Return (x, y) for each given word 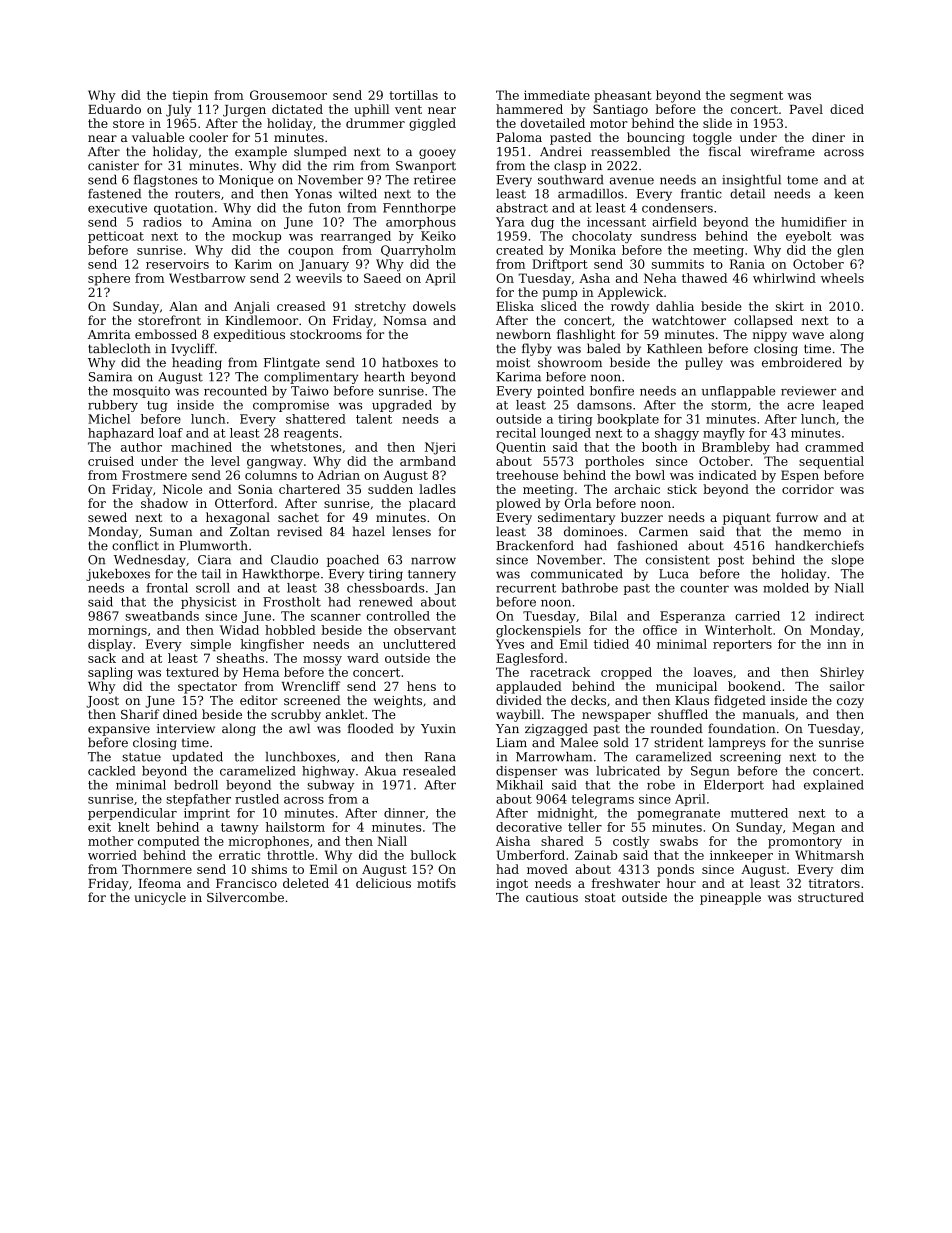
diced (847, 109)
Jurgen (244, 111)
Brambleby (736, 448)
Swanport (426, 167)
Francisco (246, 883)
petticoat (116, 237)
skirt (790, 306)
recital (516, 433)
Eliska (515, 306)
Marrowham (554, 757)
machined (201, 447)
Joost (102, 702)
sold (616, 742)
